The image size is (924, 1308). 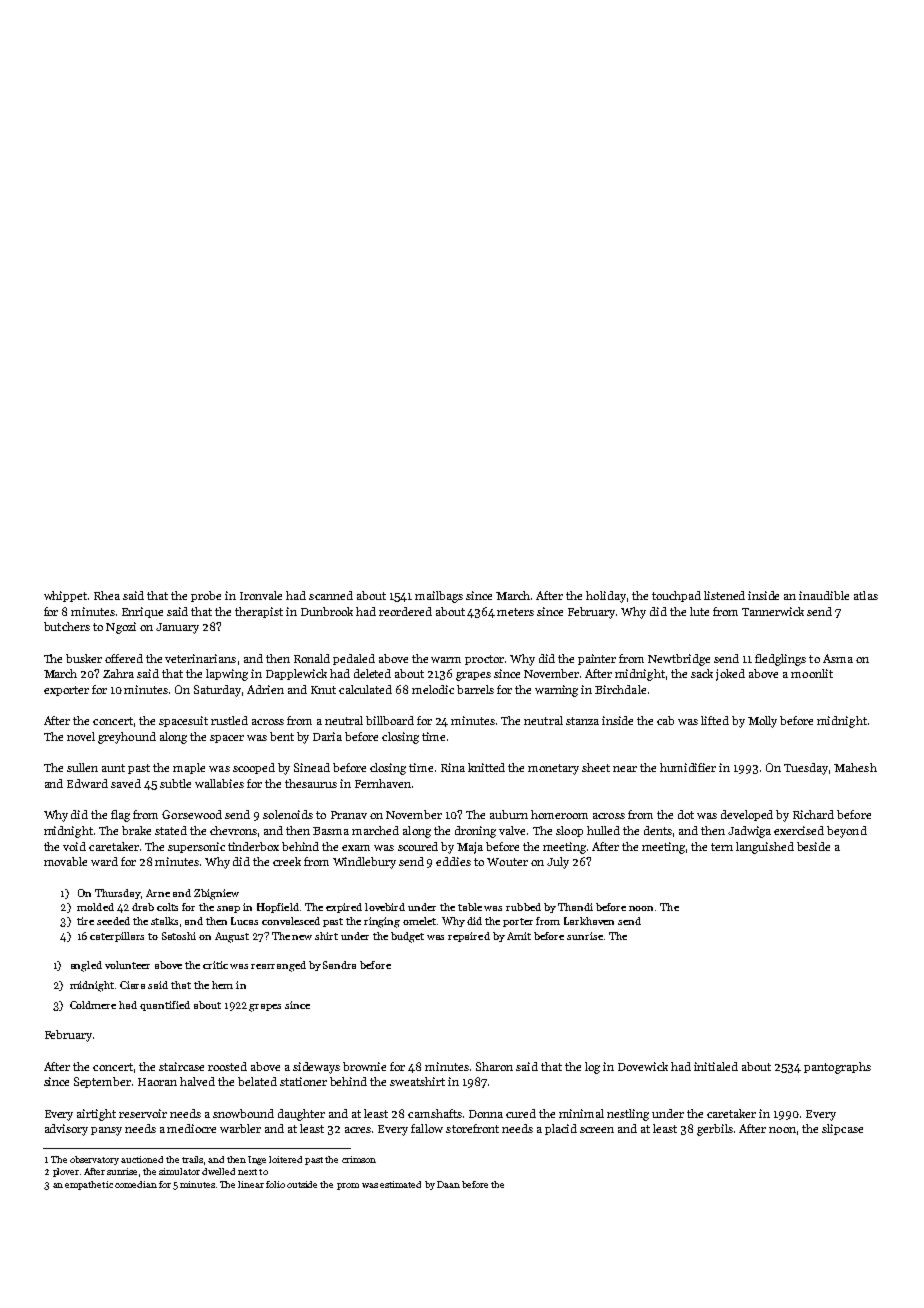 What do you see at coordinates (509, 814) in the screenshot?
I see `auburn` at bounding box center [509, 814].
